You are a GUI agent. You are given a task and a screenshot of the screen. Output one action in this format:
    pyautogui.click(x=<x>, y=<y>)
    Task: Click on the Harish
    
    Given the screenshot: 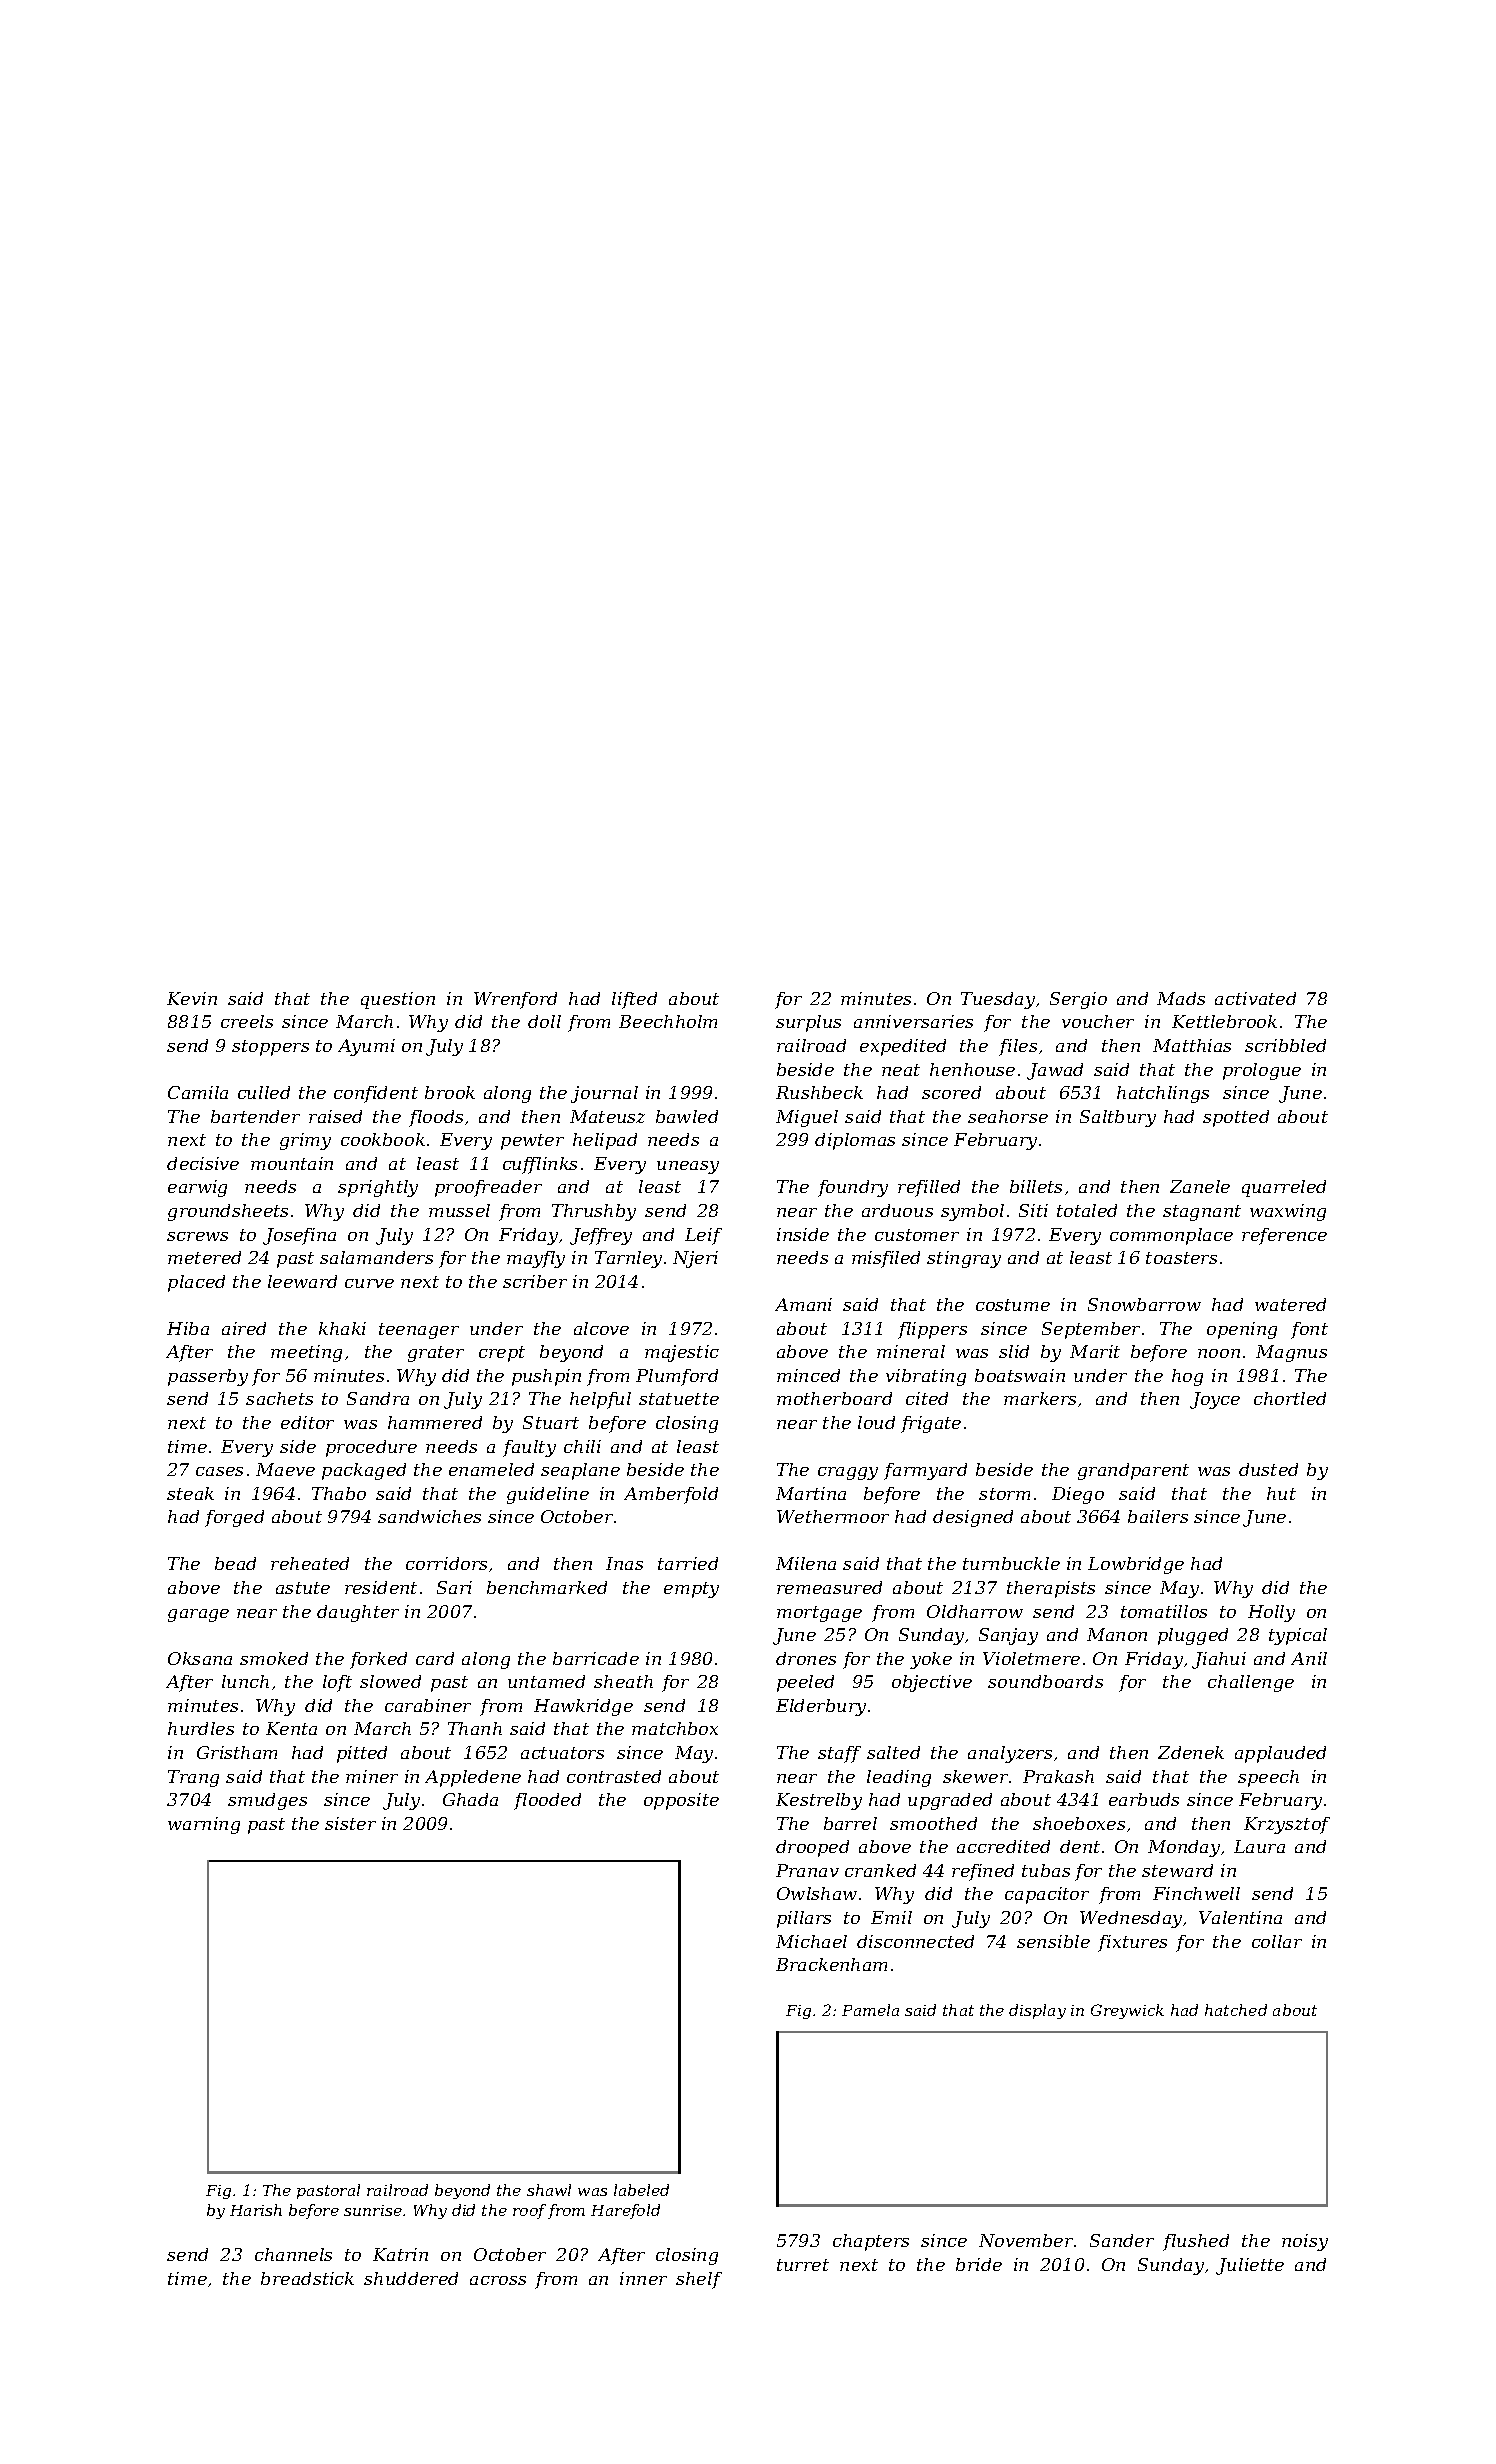 What is the action you would take?
    pyautogui.click(x=256, y=2210)
